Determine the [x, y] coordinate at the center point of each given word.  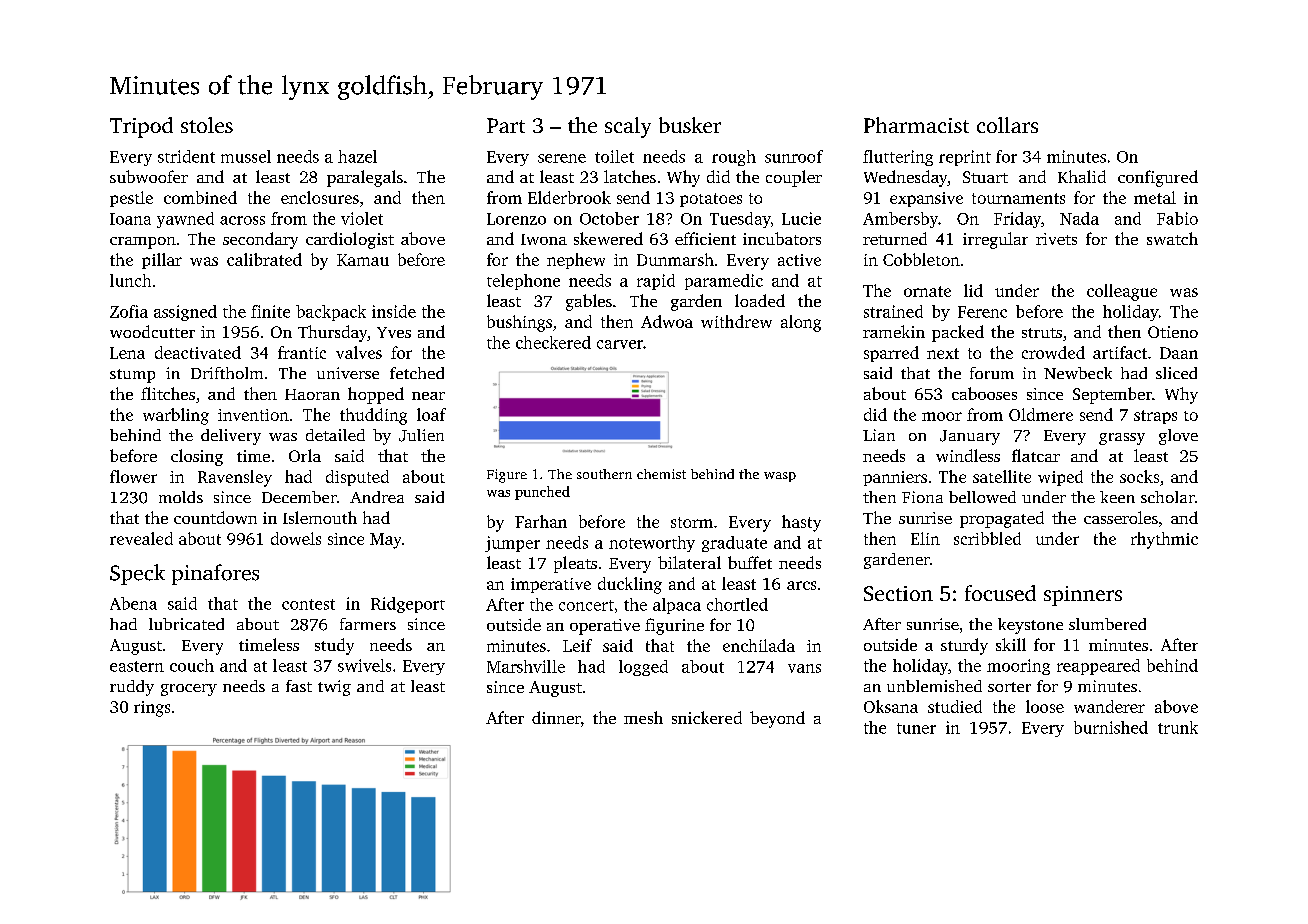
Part [506, 125]
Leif [577, 645]
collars [1007, 125]
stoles [207, 125]
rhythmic [1164, 540]
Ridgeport [408, 605]
